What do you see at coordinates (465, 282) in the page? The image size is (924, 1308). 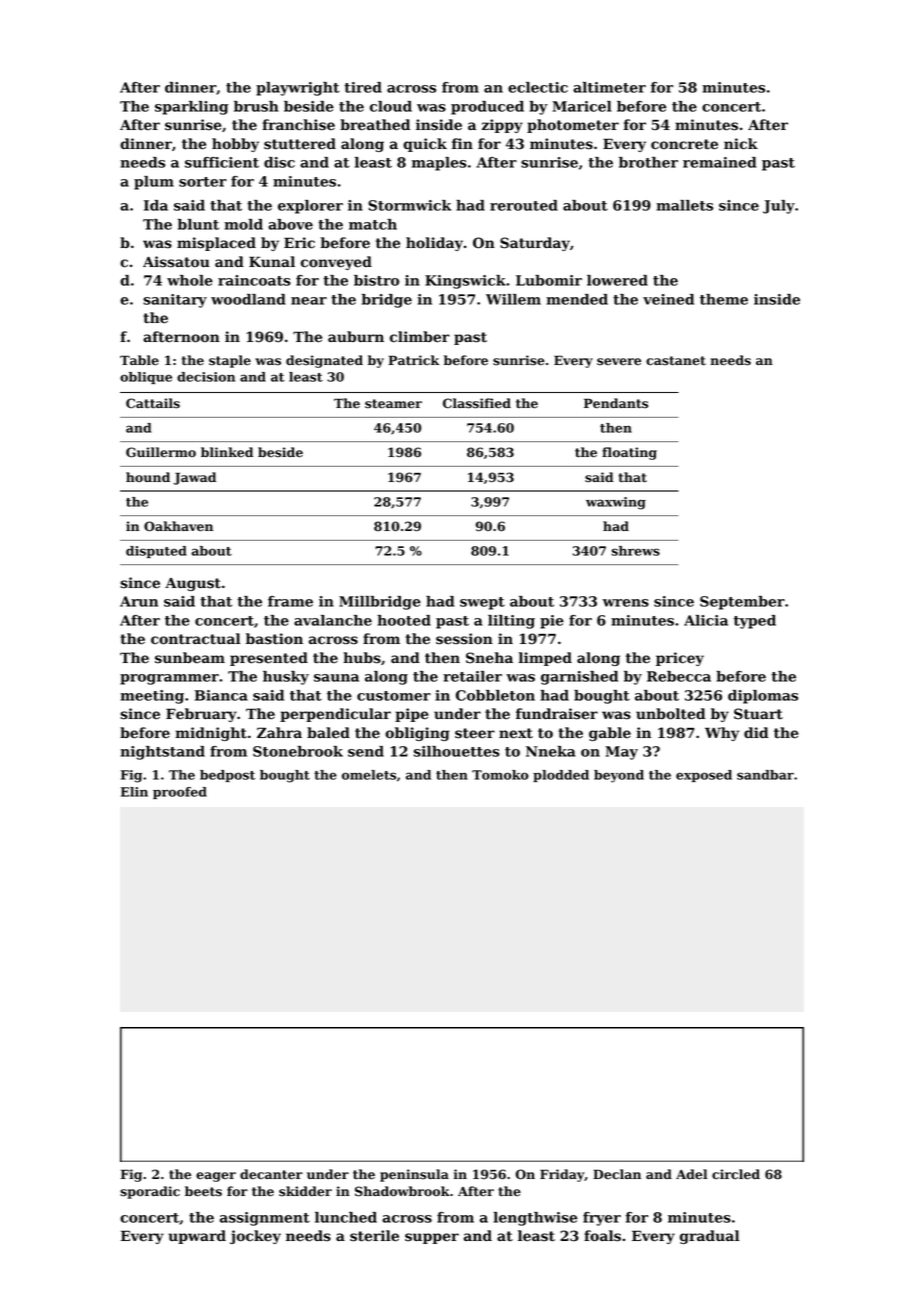 I see `Kingswick` at bounding box center [465, 282].
